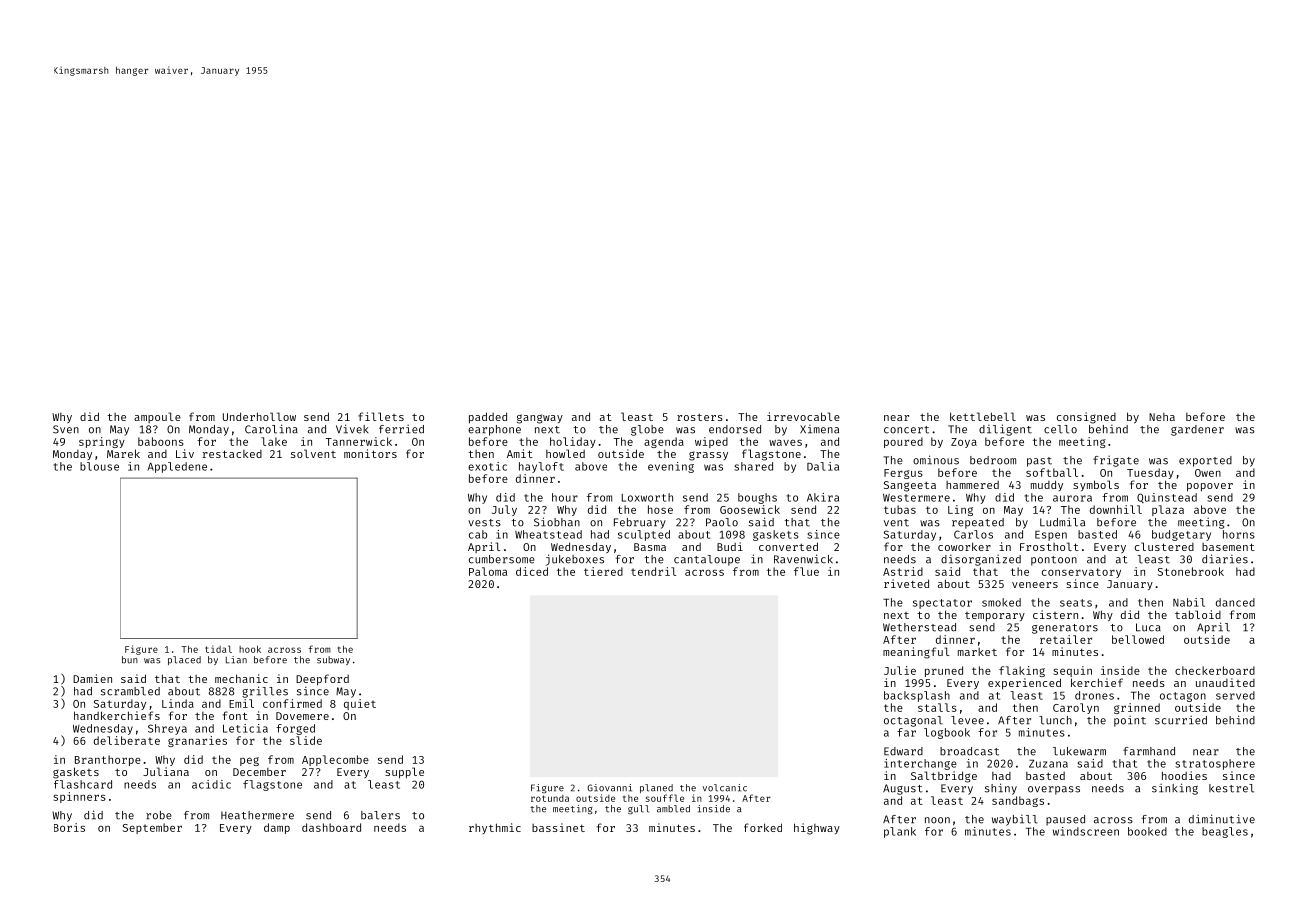 The width and height of the screenshot is (1308, 924). Describe the element at coordinates (197, 741) in the screenshot. I see `granaries` at that location.
